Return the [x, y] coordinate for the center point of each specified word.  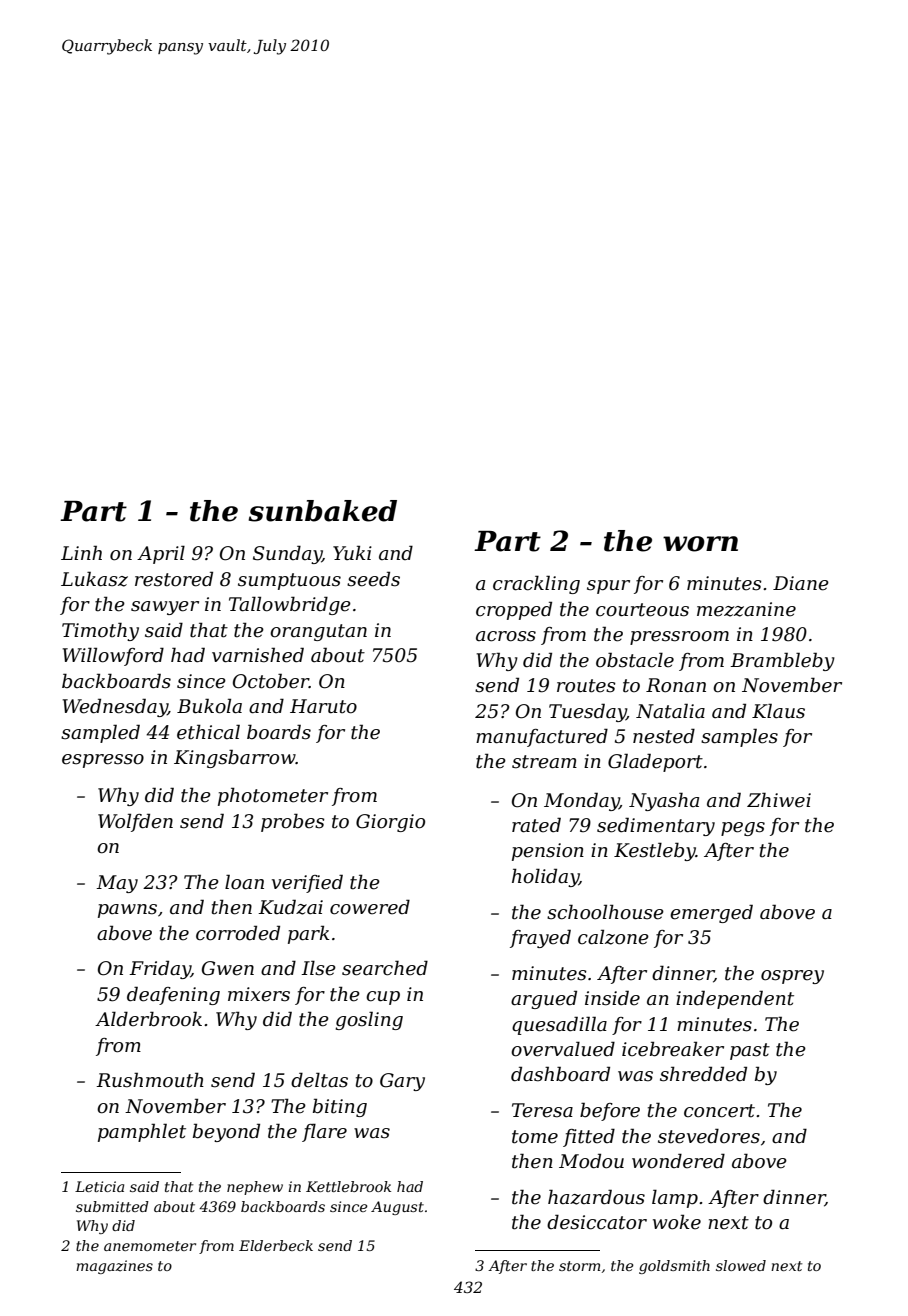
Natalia [670, 711]
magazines [114, 1267]
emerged [711, 913]
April [161, 554]
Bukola [209, 706]
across [506, 636]
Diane [801, 583]
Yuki [352, 552]
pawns [127, 911]
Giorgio [390, 823]
